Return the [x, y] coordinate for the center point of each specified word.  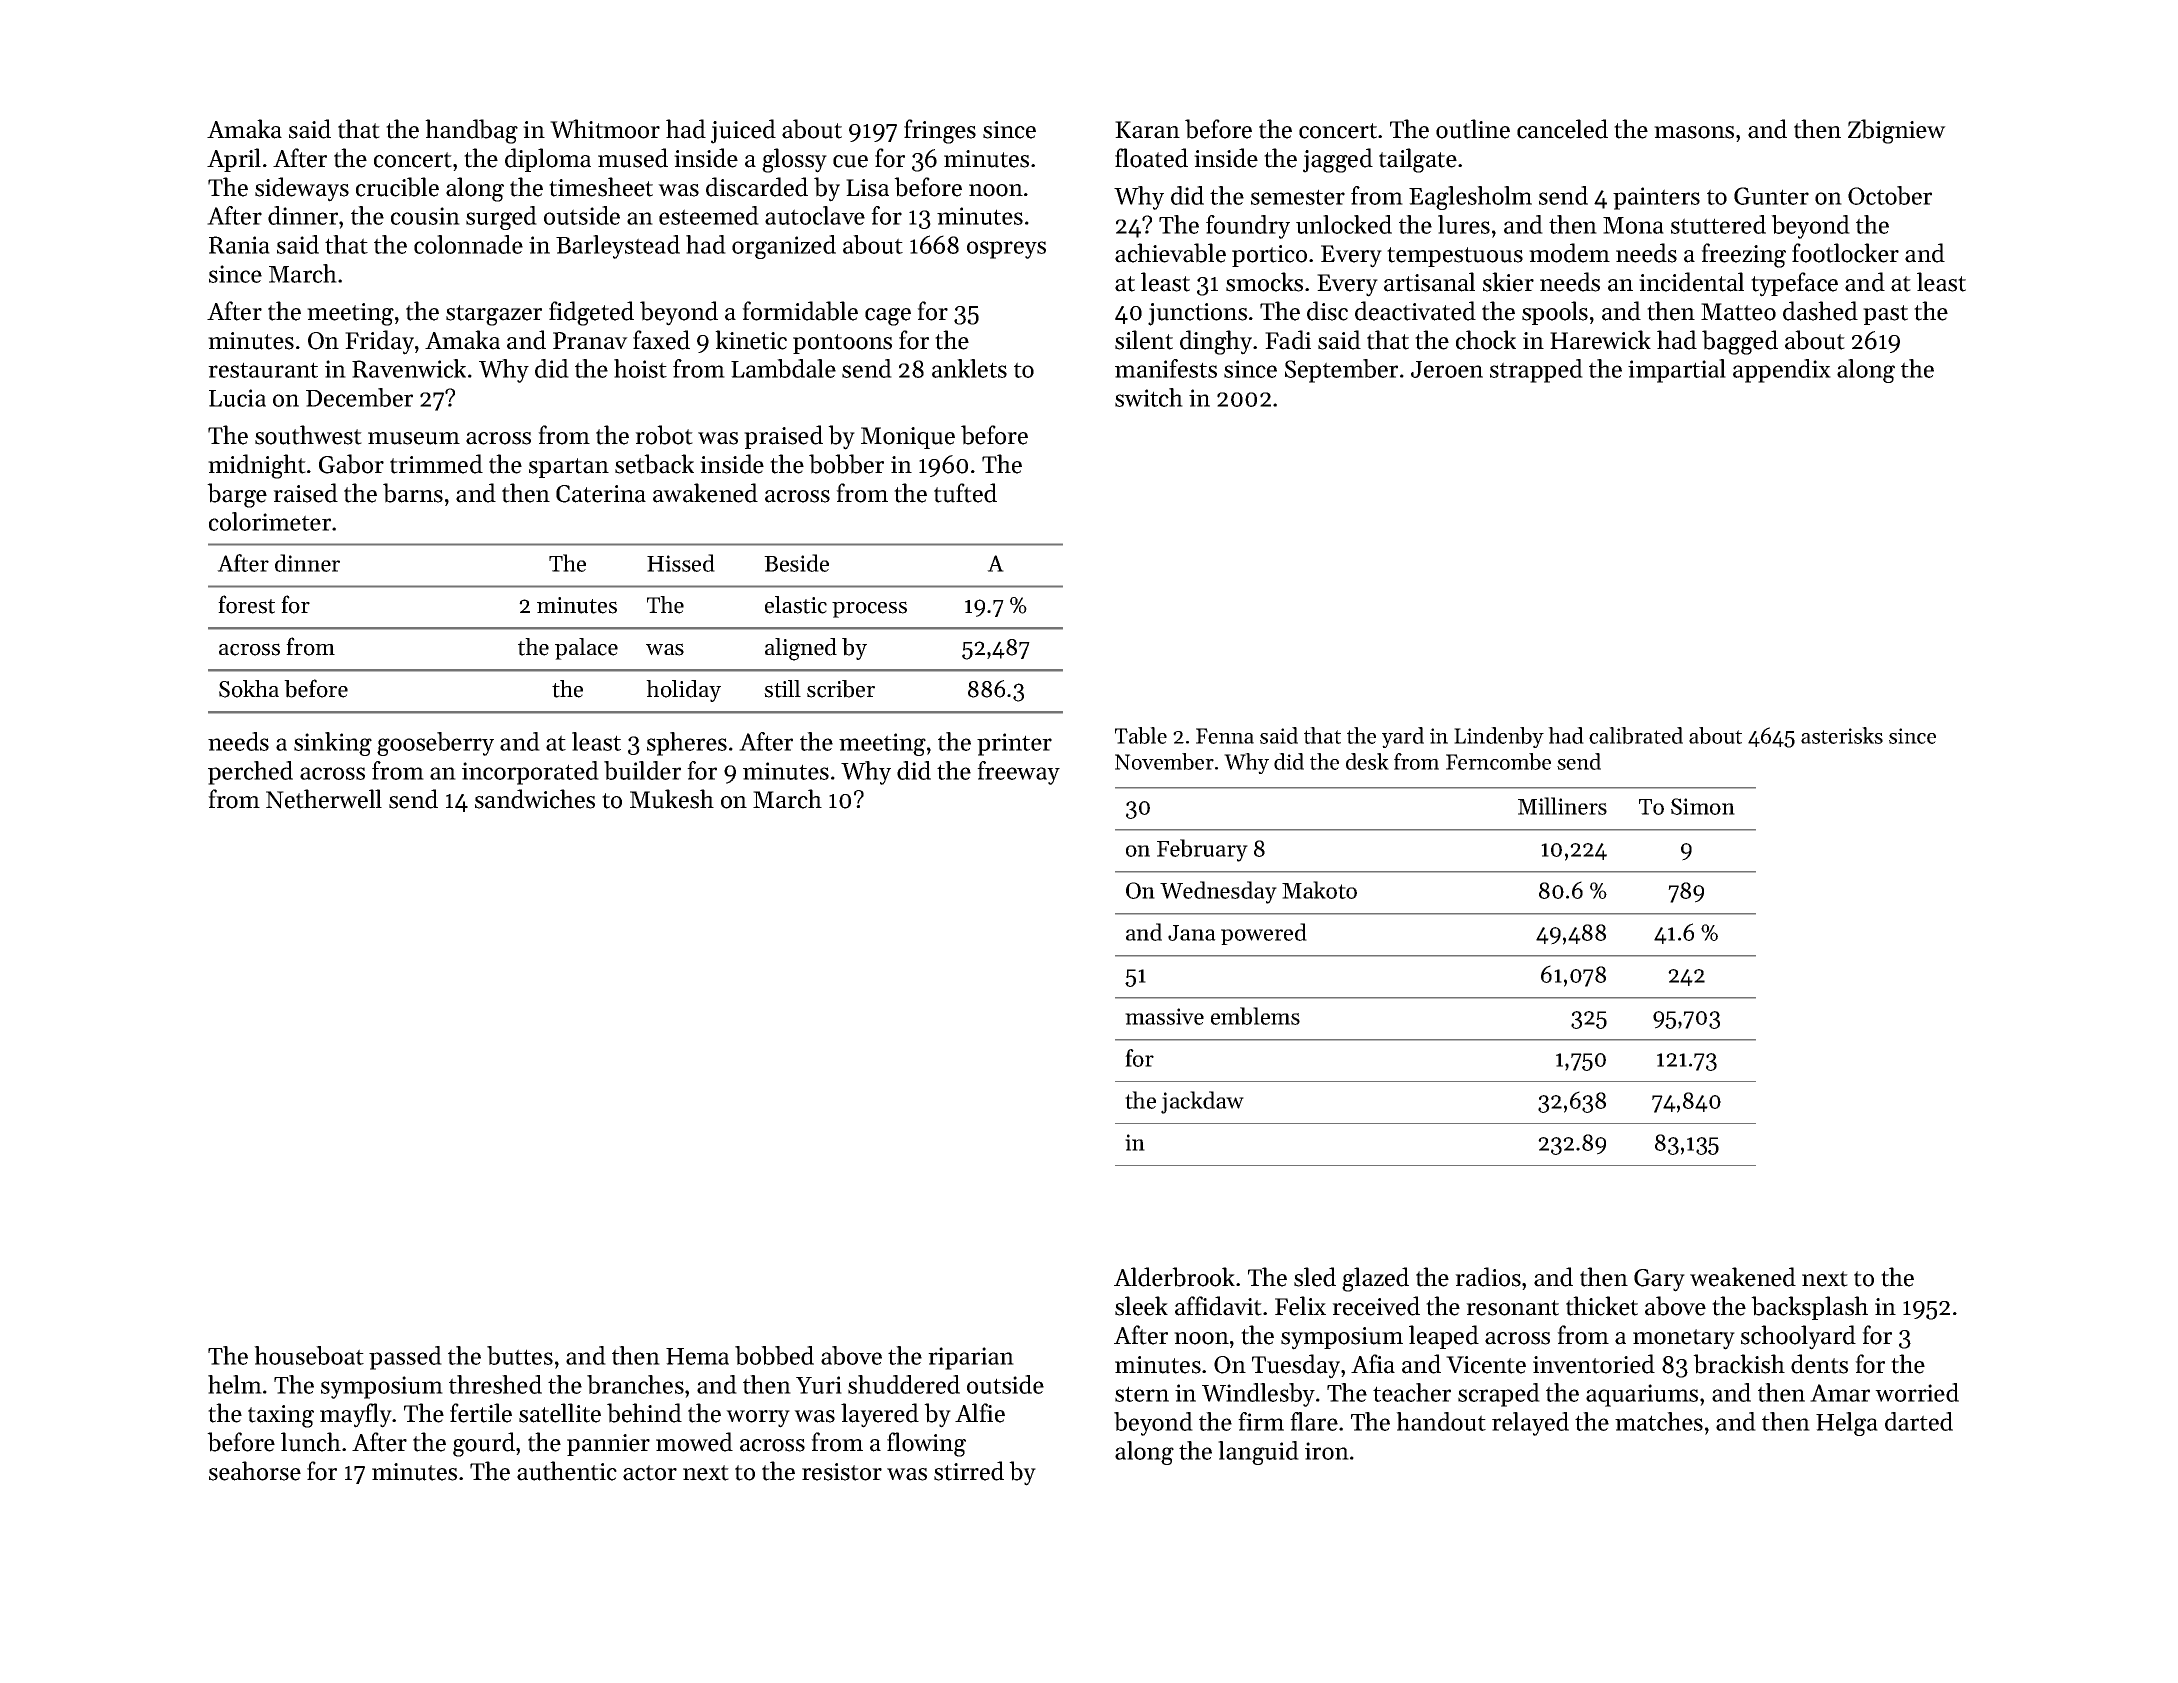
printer [1014, 744]
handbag [471, 131]
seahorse [255, 1471]
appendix [1782, 371]
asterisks [1842, 735]
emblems [1255, 1016]
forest [246, 604]
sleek [1141, 1306]
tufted [965, 493]
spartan [569, 468]
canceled [1562, 129]
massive [1164, 1016]
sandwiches [535, 799]
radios [1488, 1277]
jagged [1338, 160]
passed [405, 1358]
